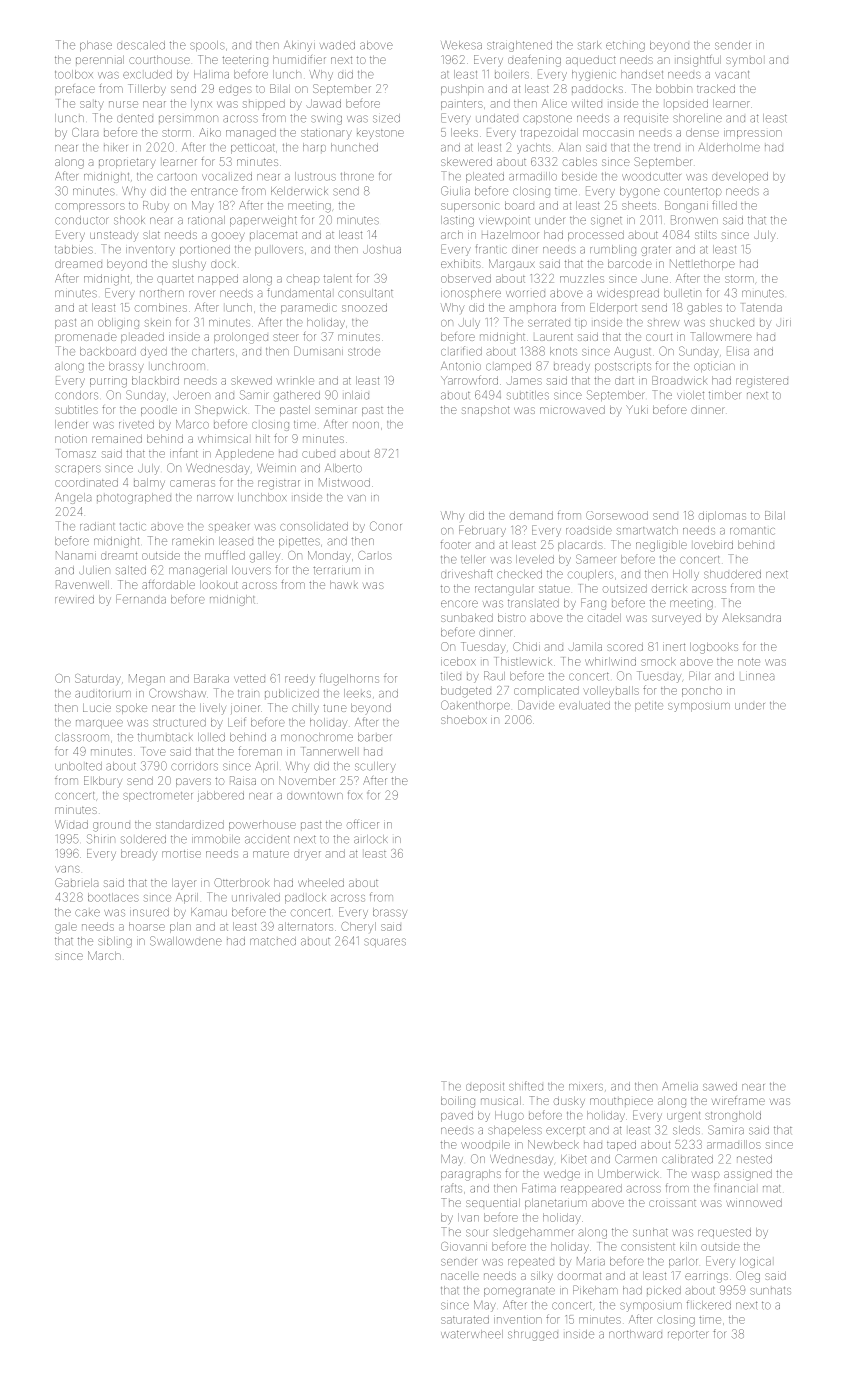 The height and width of the document is (1400, 849). Describe the element at coordinates (754, 1203) in the document. I see `winnowed` at that location.
